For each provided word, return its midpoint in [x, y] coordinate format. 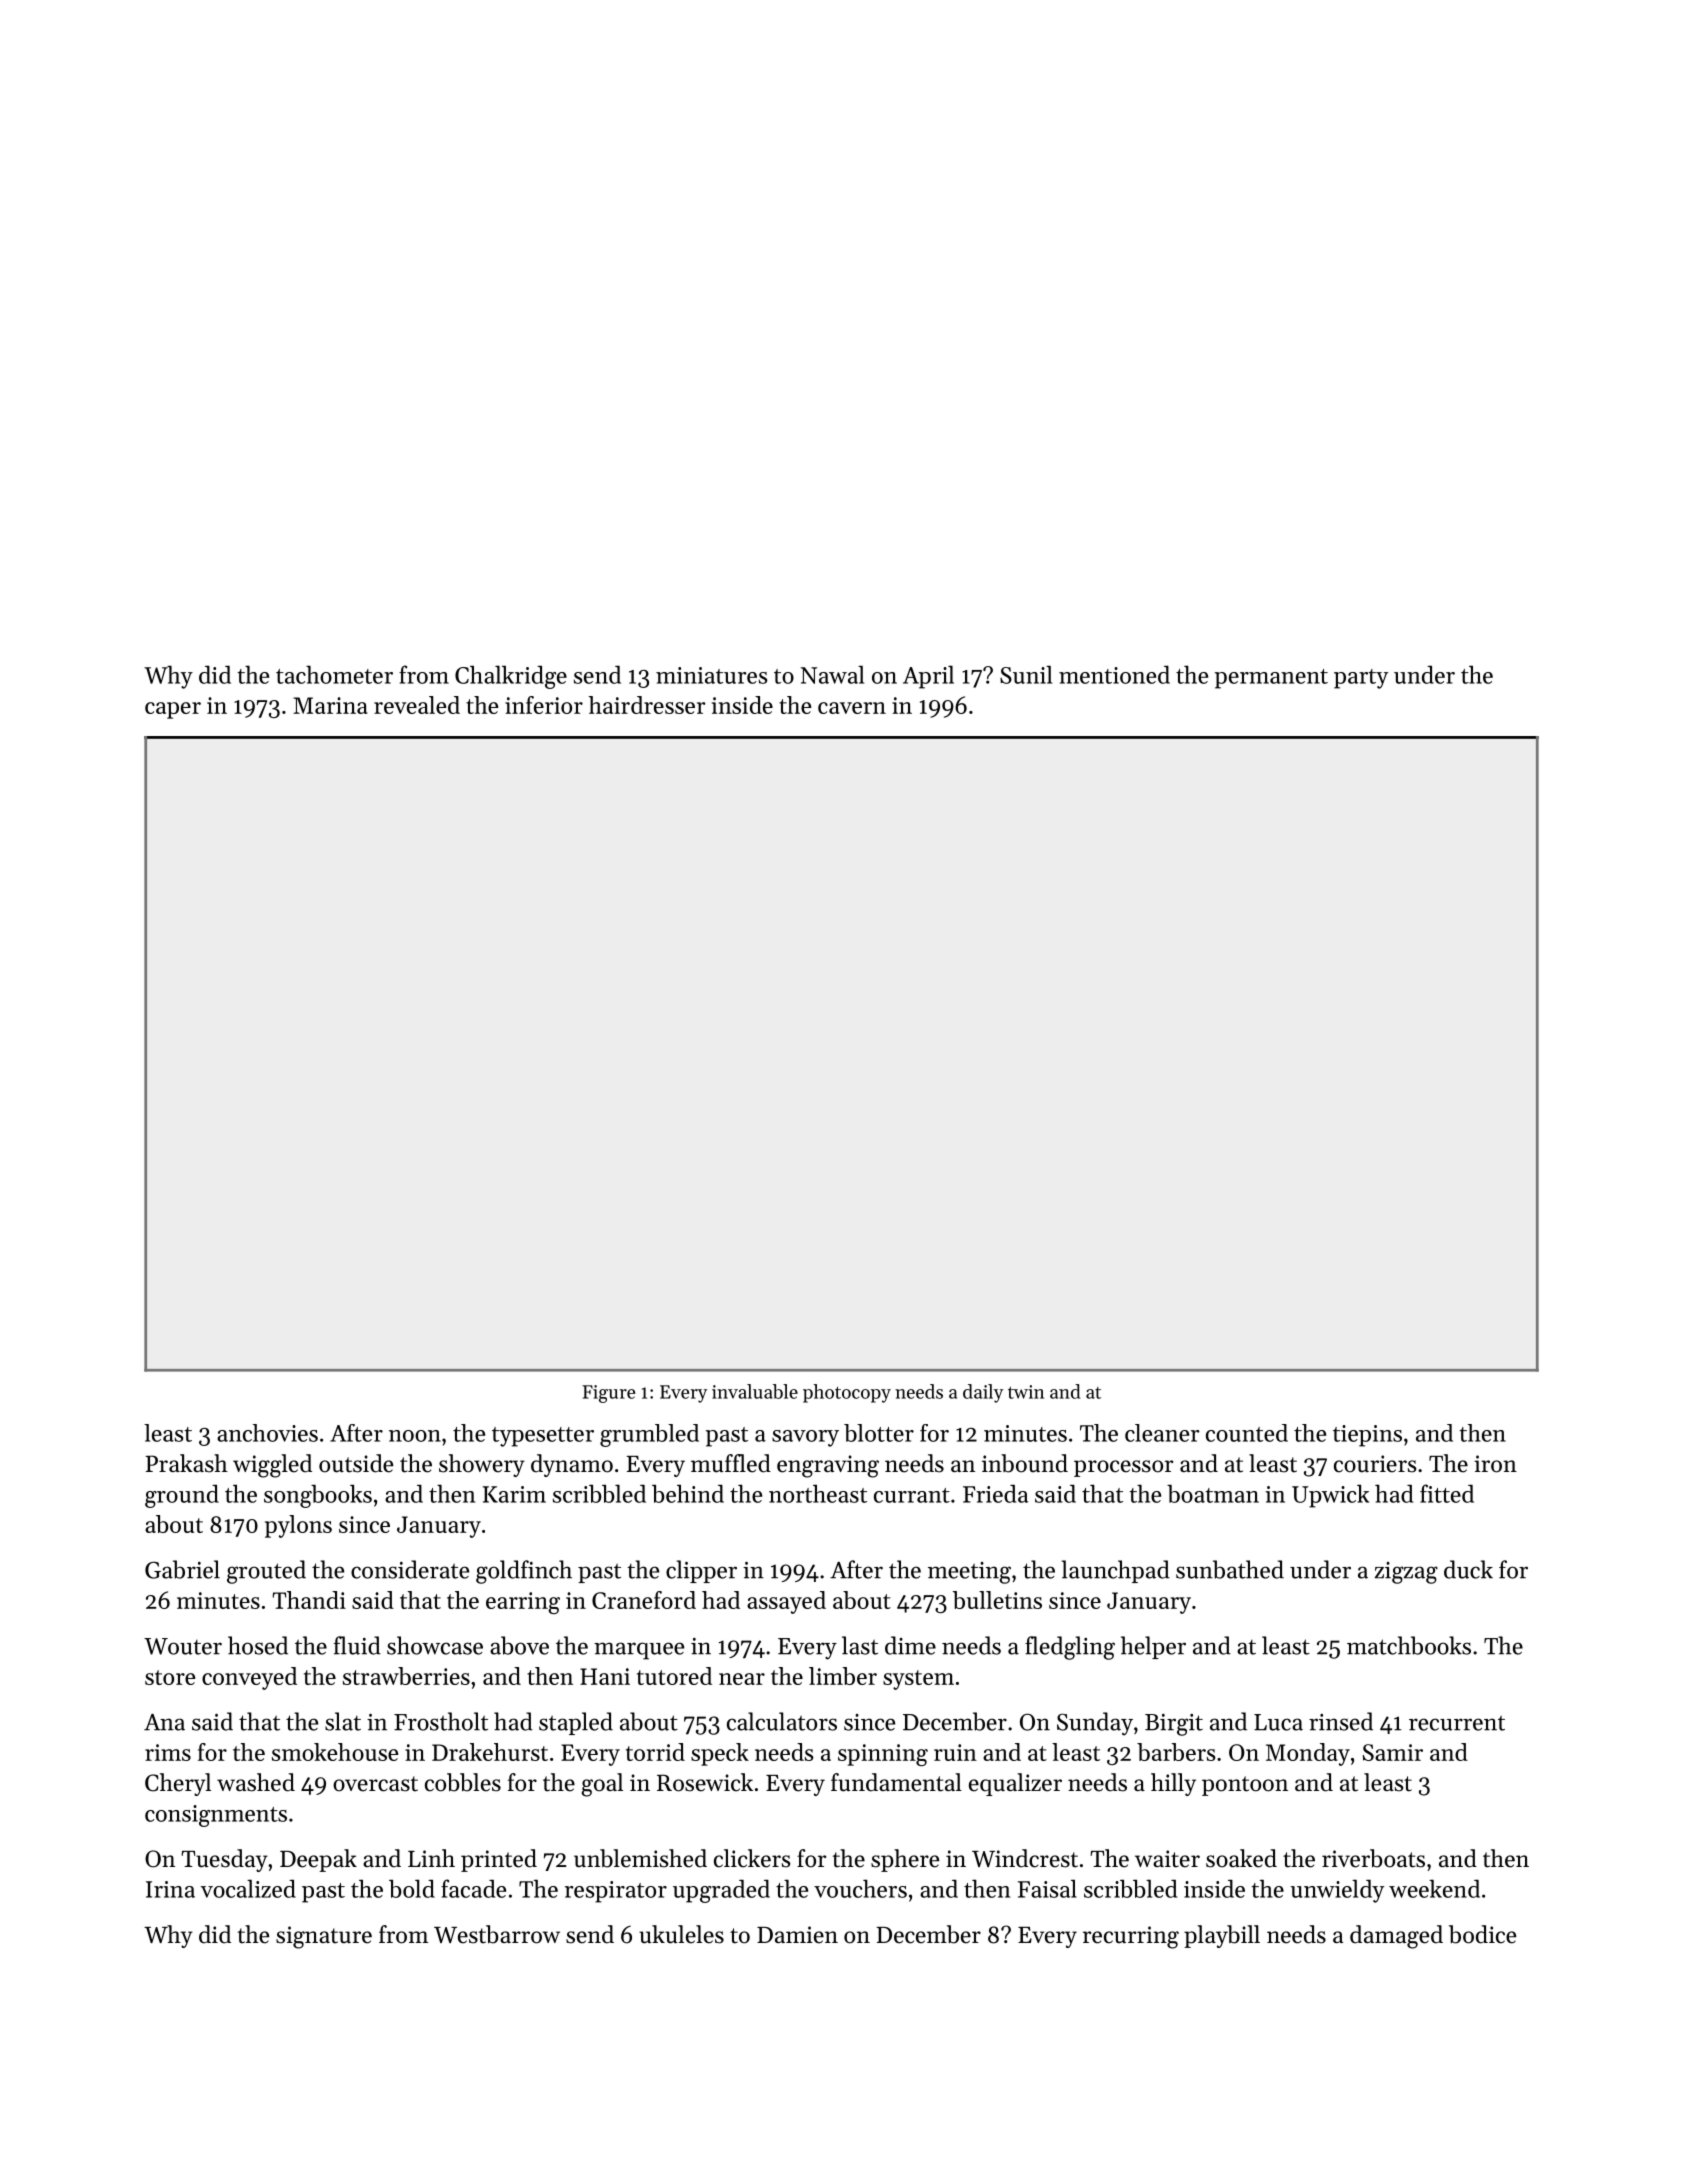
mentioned [1114, 674]
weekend [1434, 1888]
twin [1026, 1392]
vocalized [248, 1888]
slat [343, 1721]
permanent [1271, 679]
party [1361, 679]
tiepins [1367, 1436]
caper [173, 710]
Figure [608, 1394]
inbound [1025, 1463]
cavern [852, 708]
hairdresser [647, 705]
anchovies [267, 1433]
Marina [330, 705]
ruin [955, 1752]
